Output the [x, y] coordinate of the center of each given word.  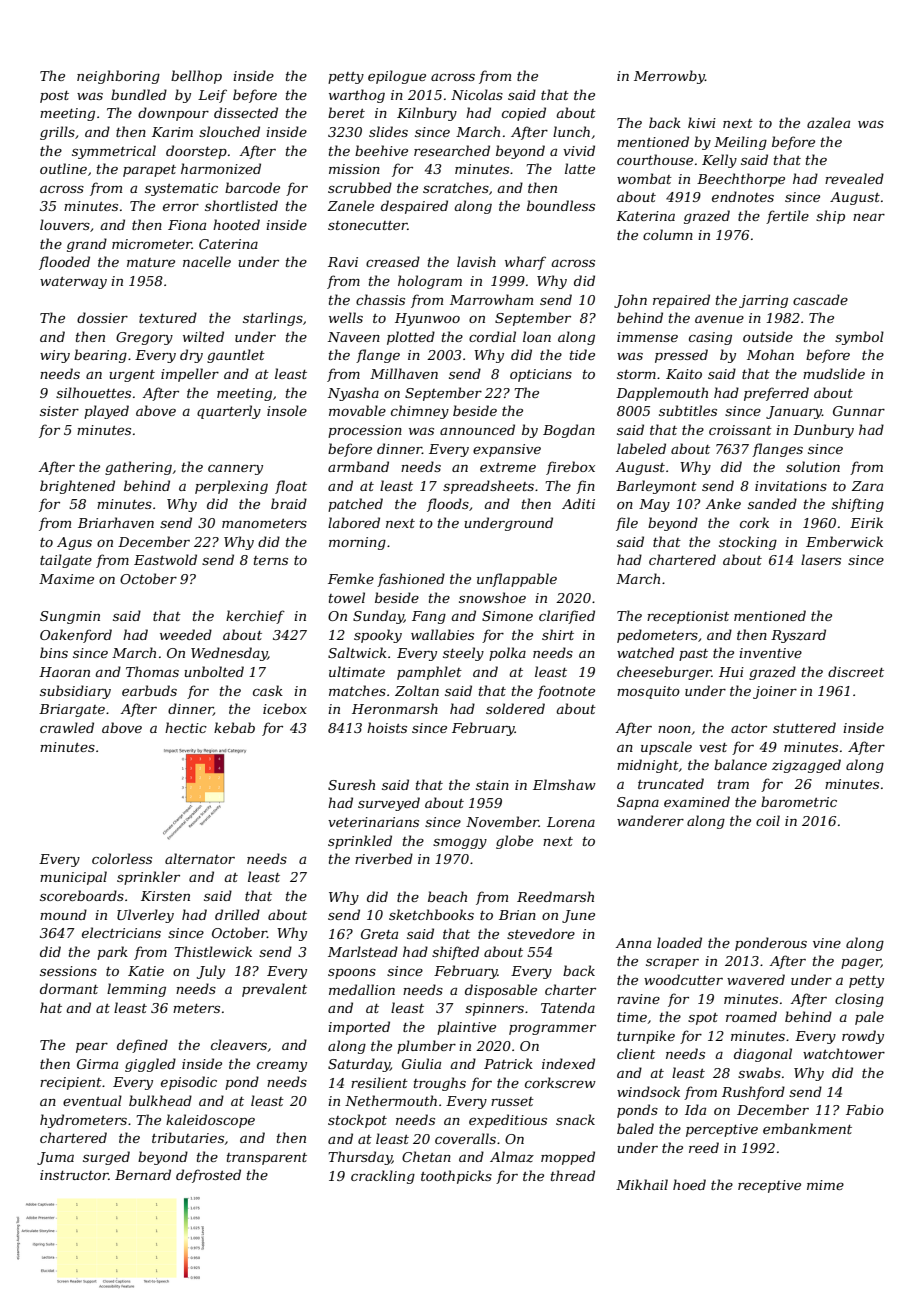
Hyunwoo [427, 319]
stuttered [804, 727]
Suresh [351, 784]
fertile [787, 217]
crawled [67, 727]
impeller [190, 375]
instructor [74, 1175]
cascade [820, 299]
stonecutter [368, 225]
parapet [149, 171]
